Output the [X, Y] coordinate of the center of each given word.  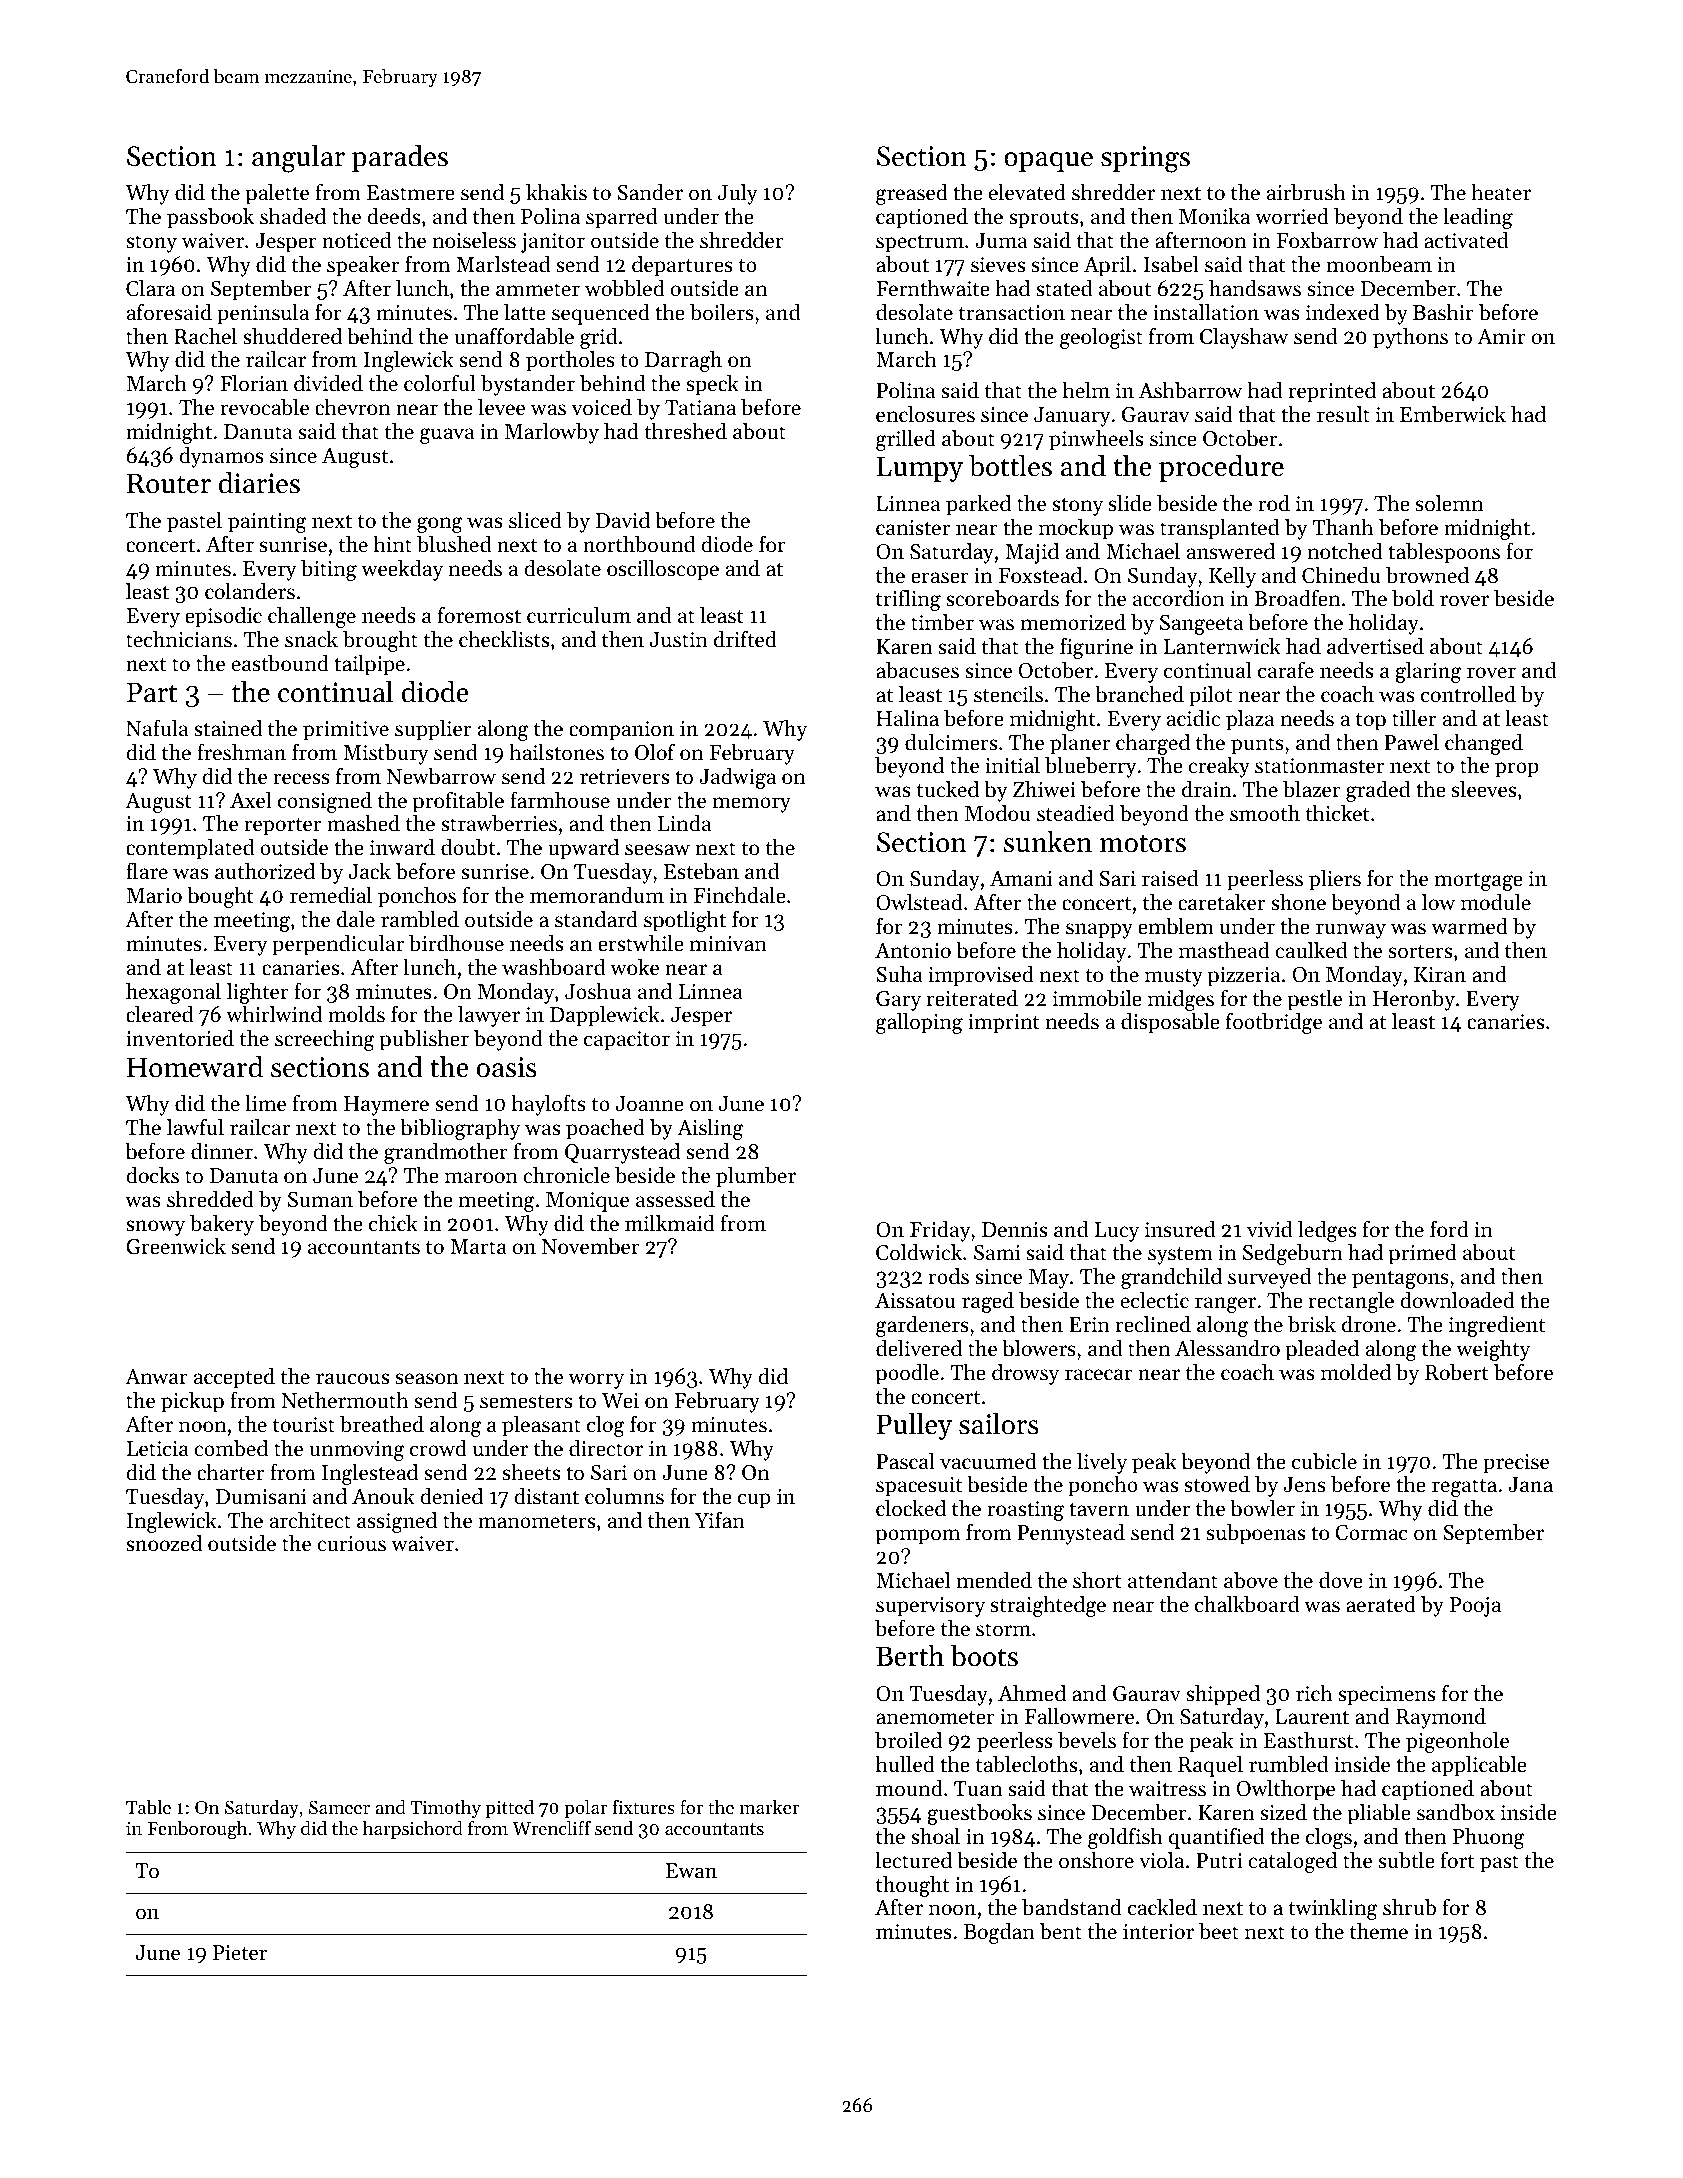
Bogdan [999, 1933]
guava [447, 436]
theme [1379, 1931]
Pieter [240, 1953]
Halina [907, 718]
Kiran [1440, 974]
